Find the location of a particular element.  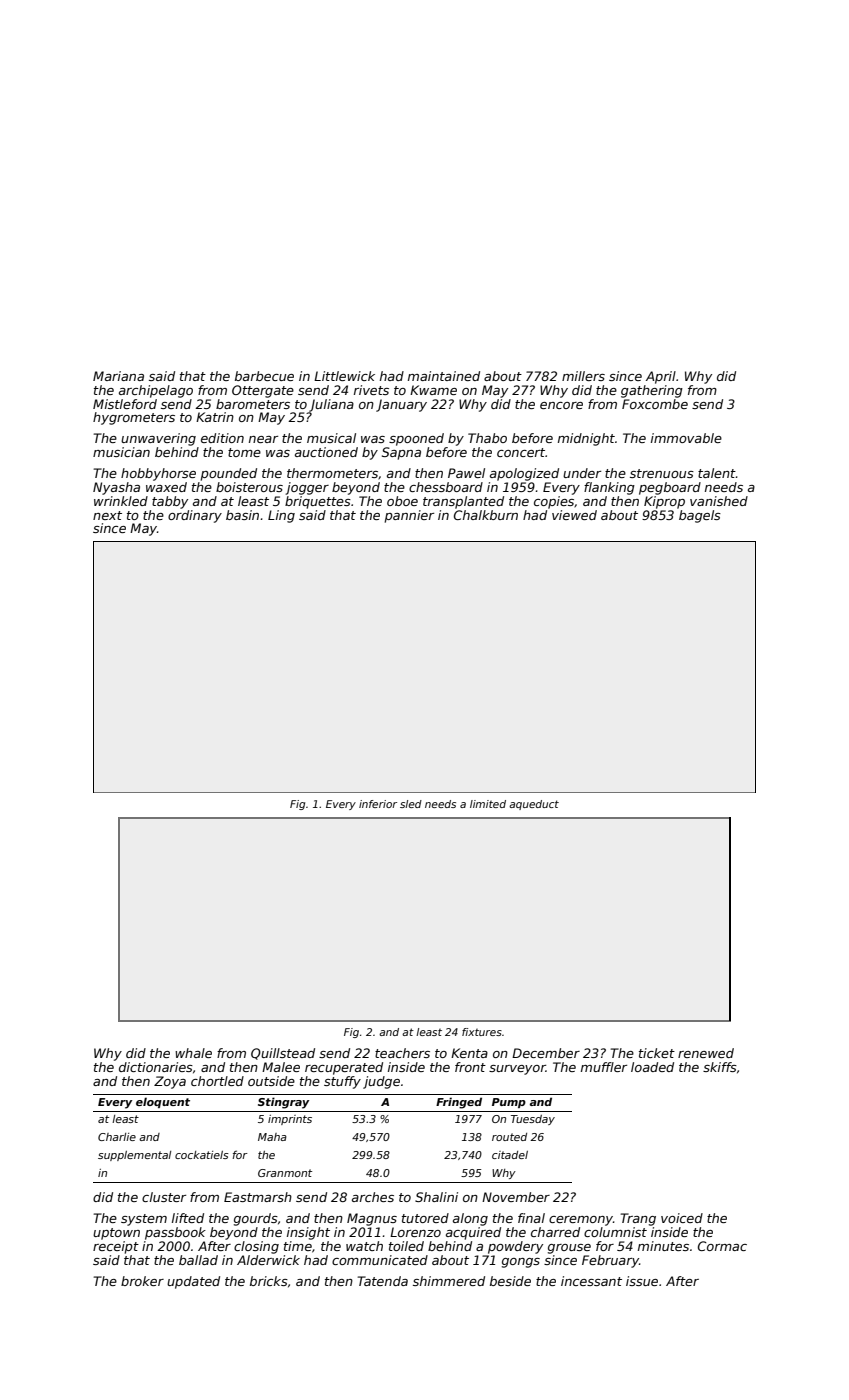

Chalkburn is located at coordinates (486, 515).
